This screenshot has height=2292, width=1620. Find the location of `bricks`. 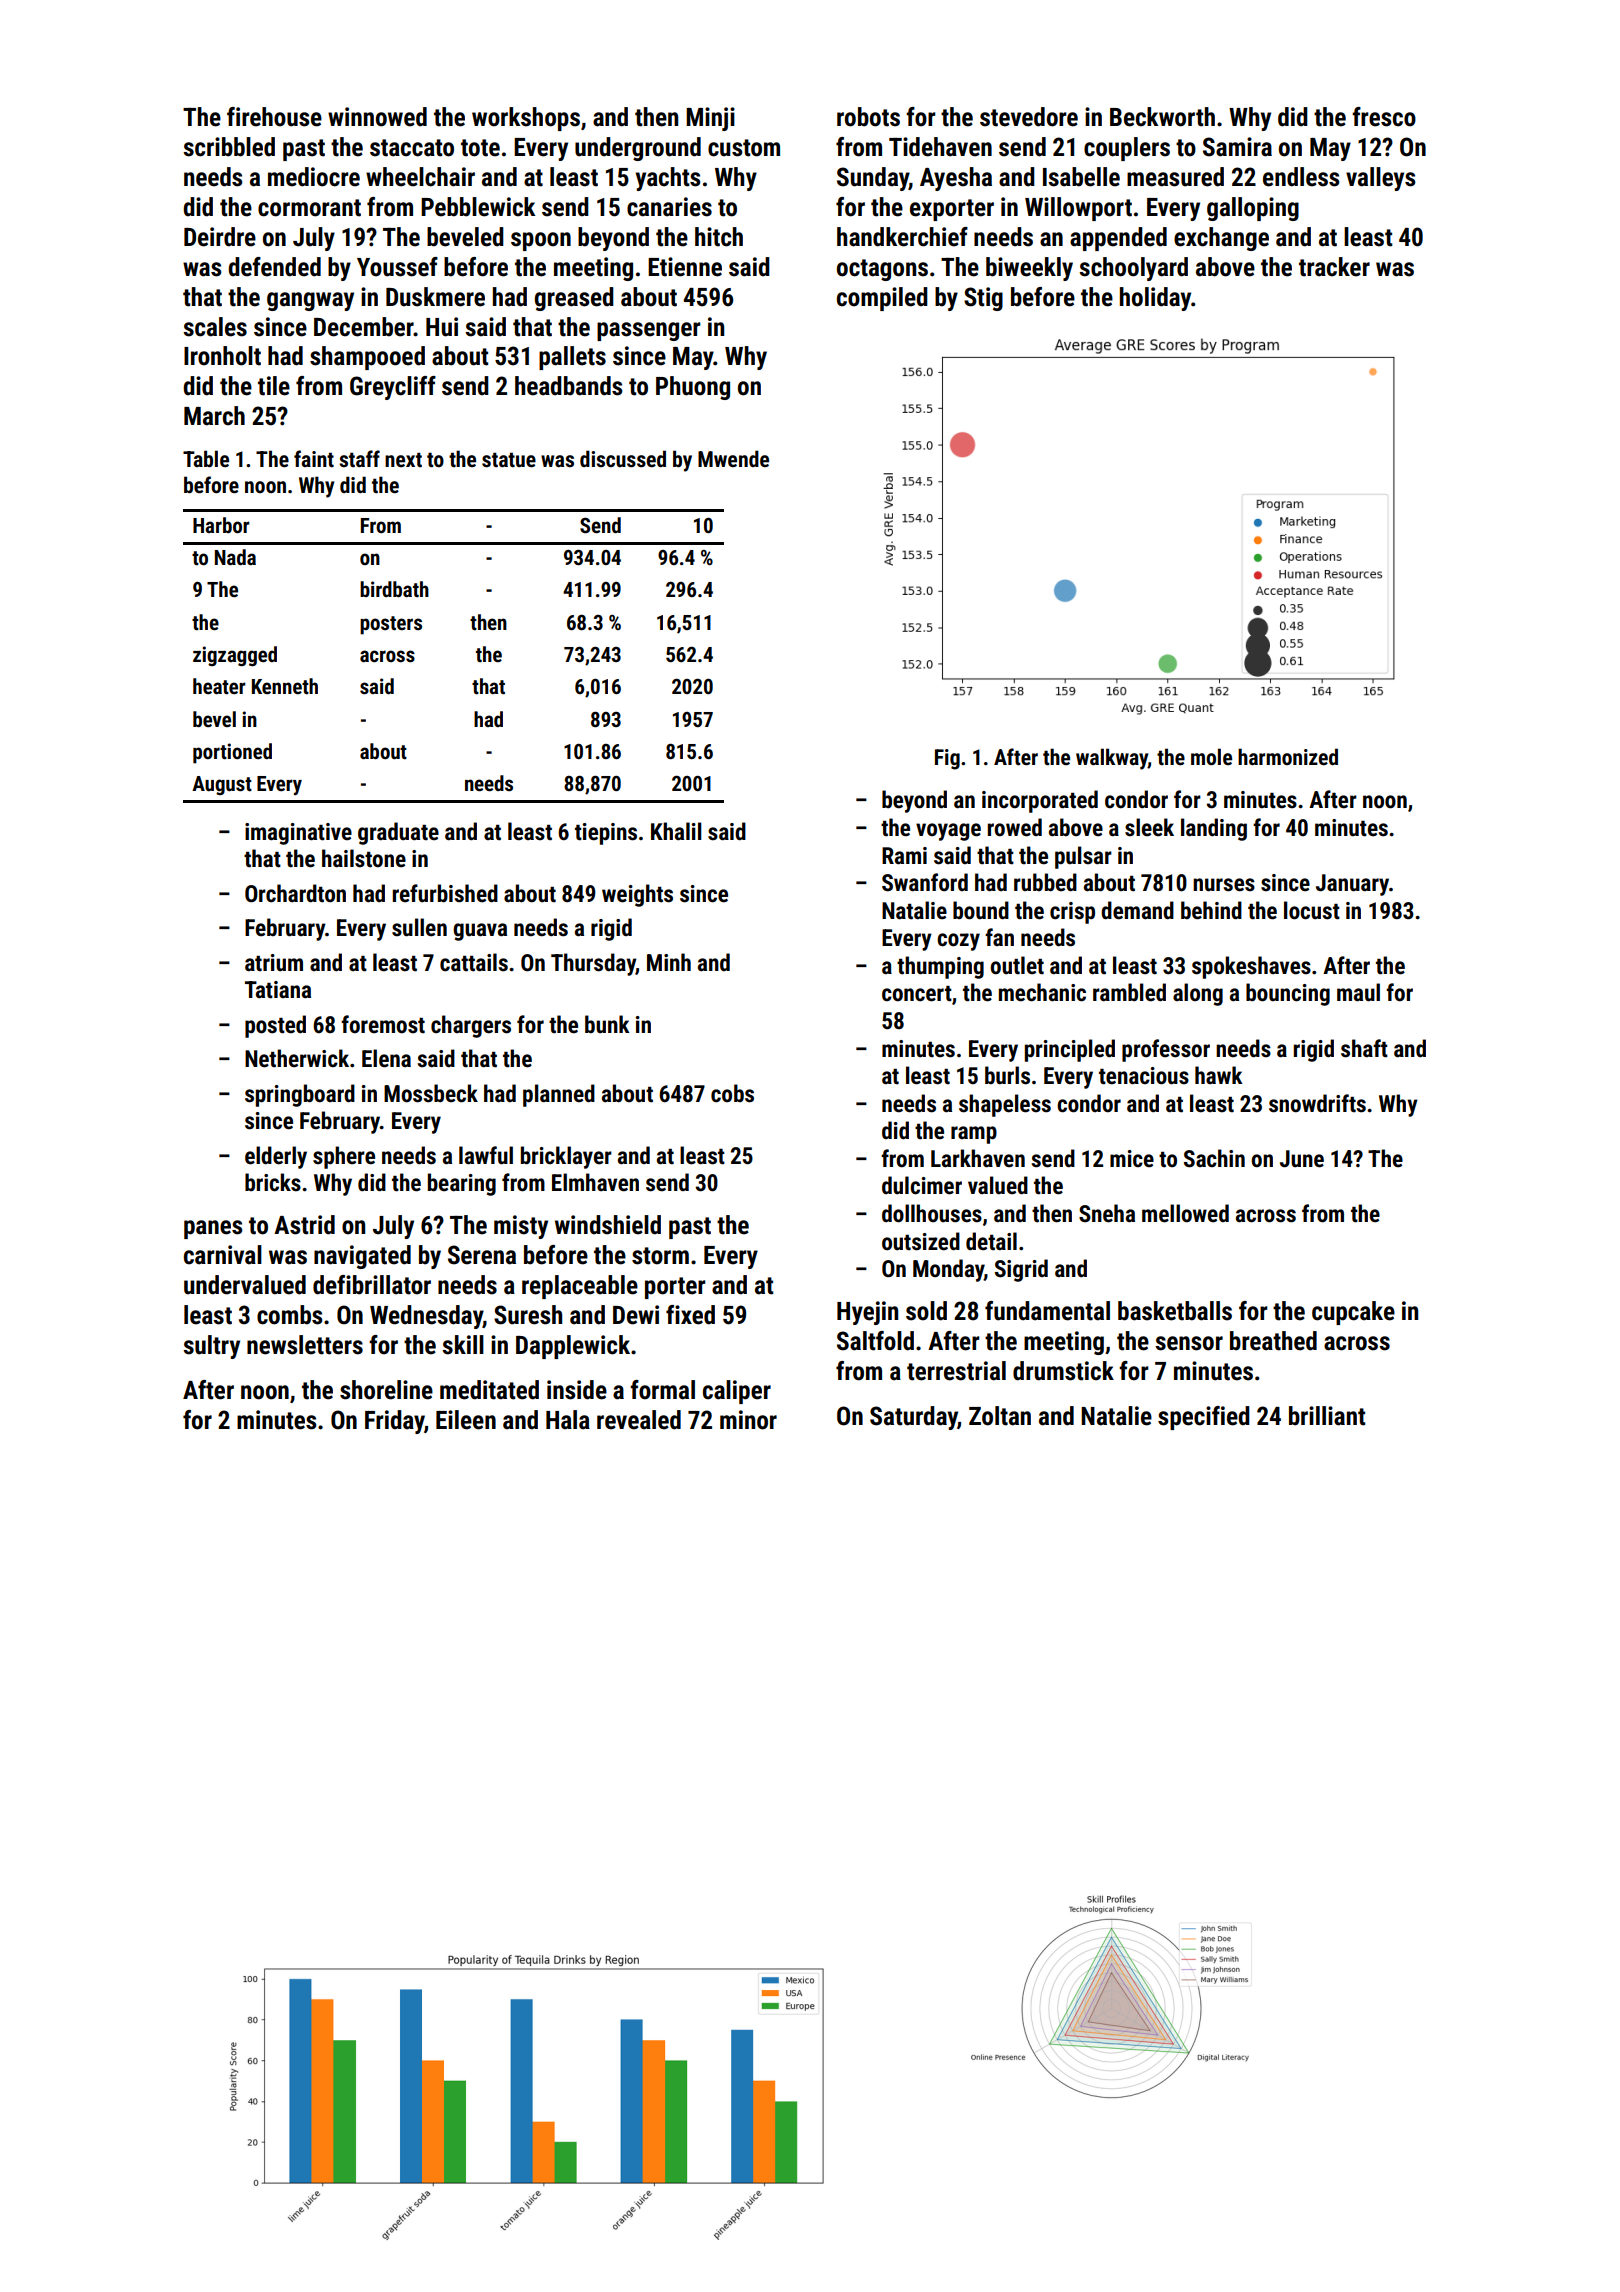

bricks is located at coordinates (273, 1182).
